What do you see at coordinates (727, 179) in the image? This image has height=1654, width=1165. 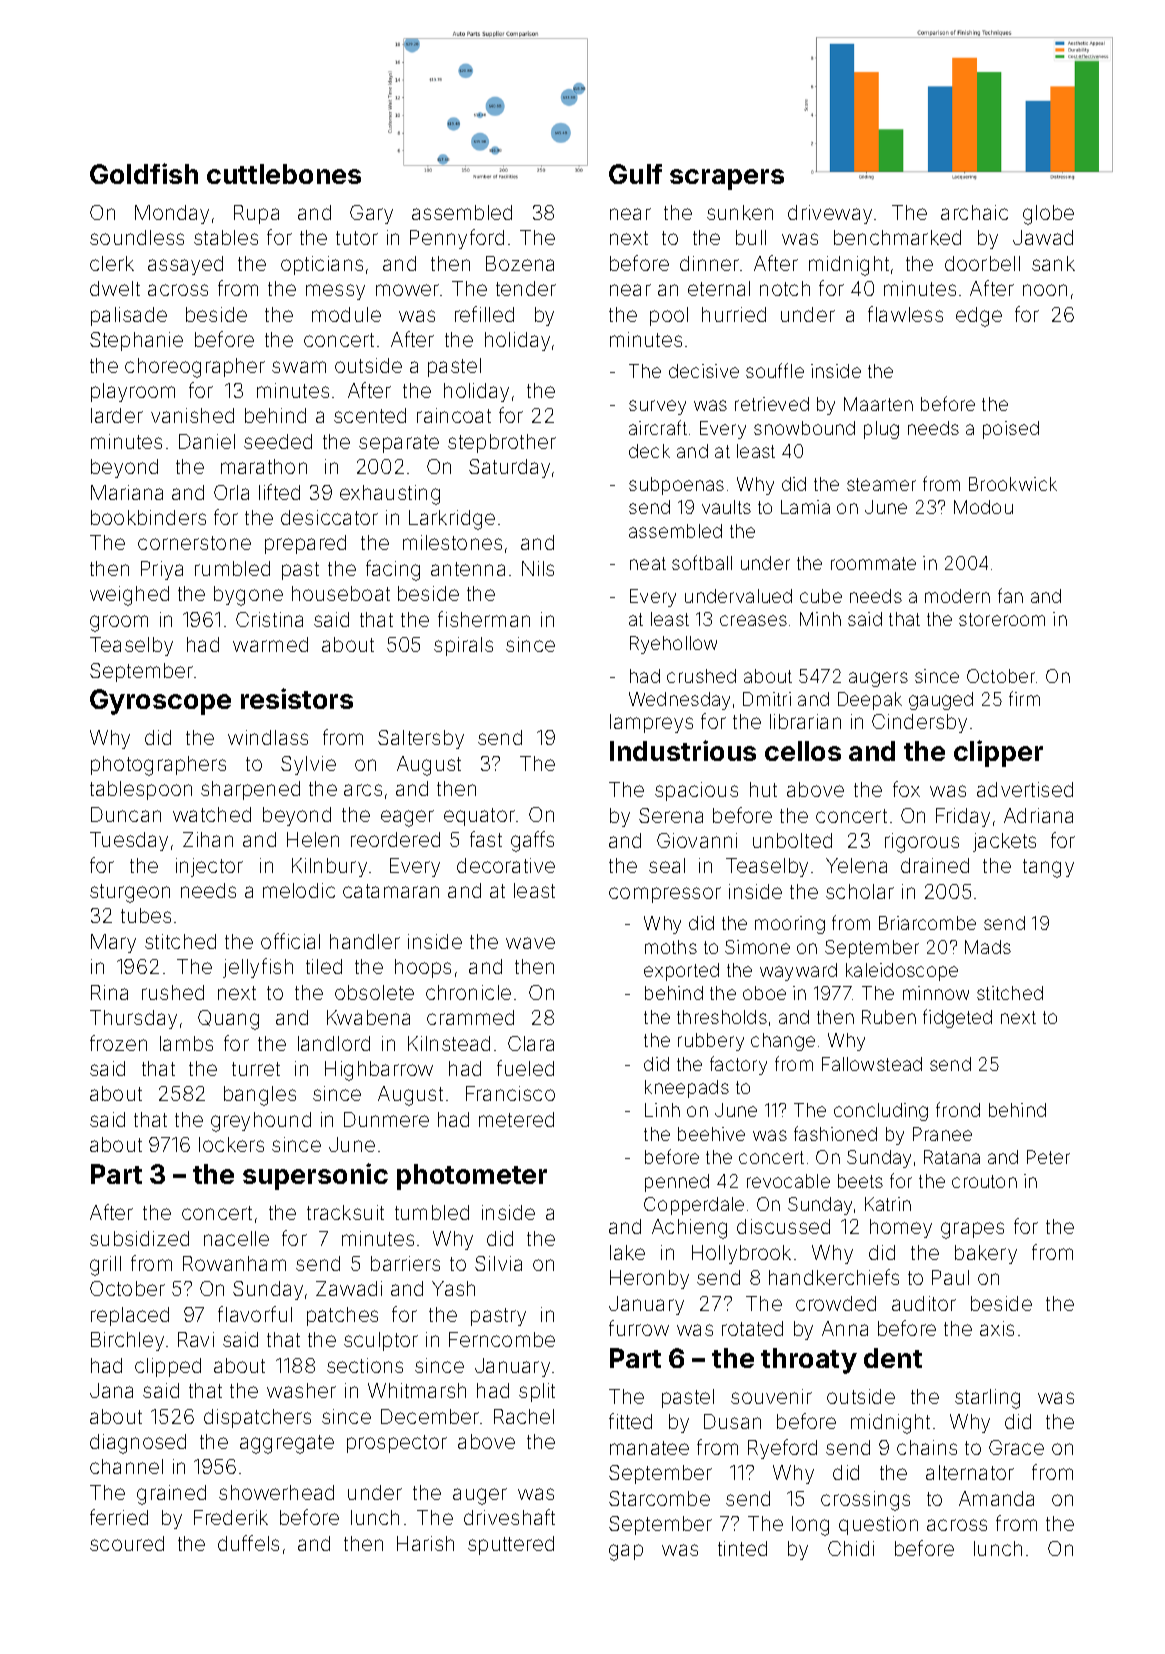 I see `scrapers` at bounding box center [727, 179].
